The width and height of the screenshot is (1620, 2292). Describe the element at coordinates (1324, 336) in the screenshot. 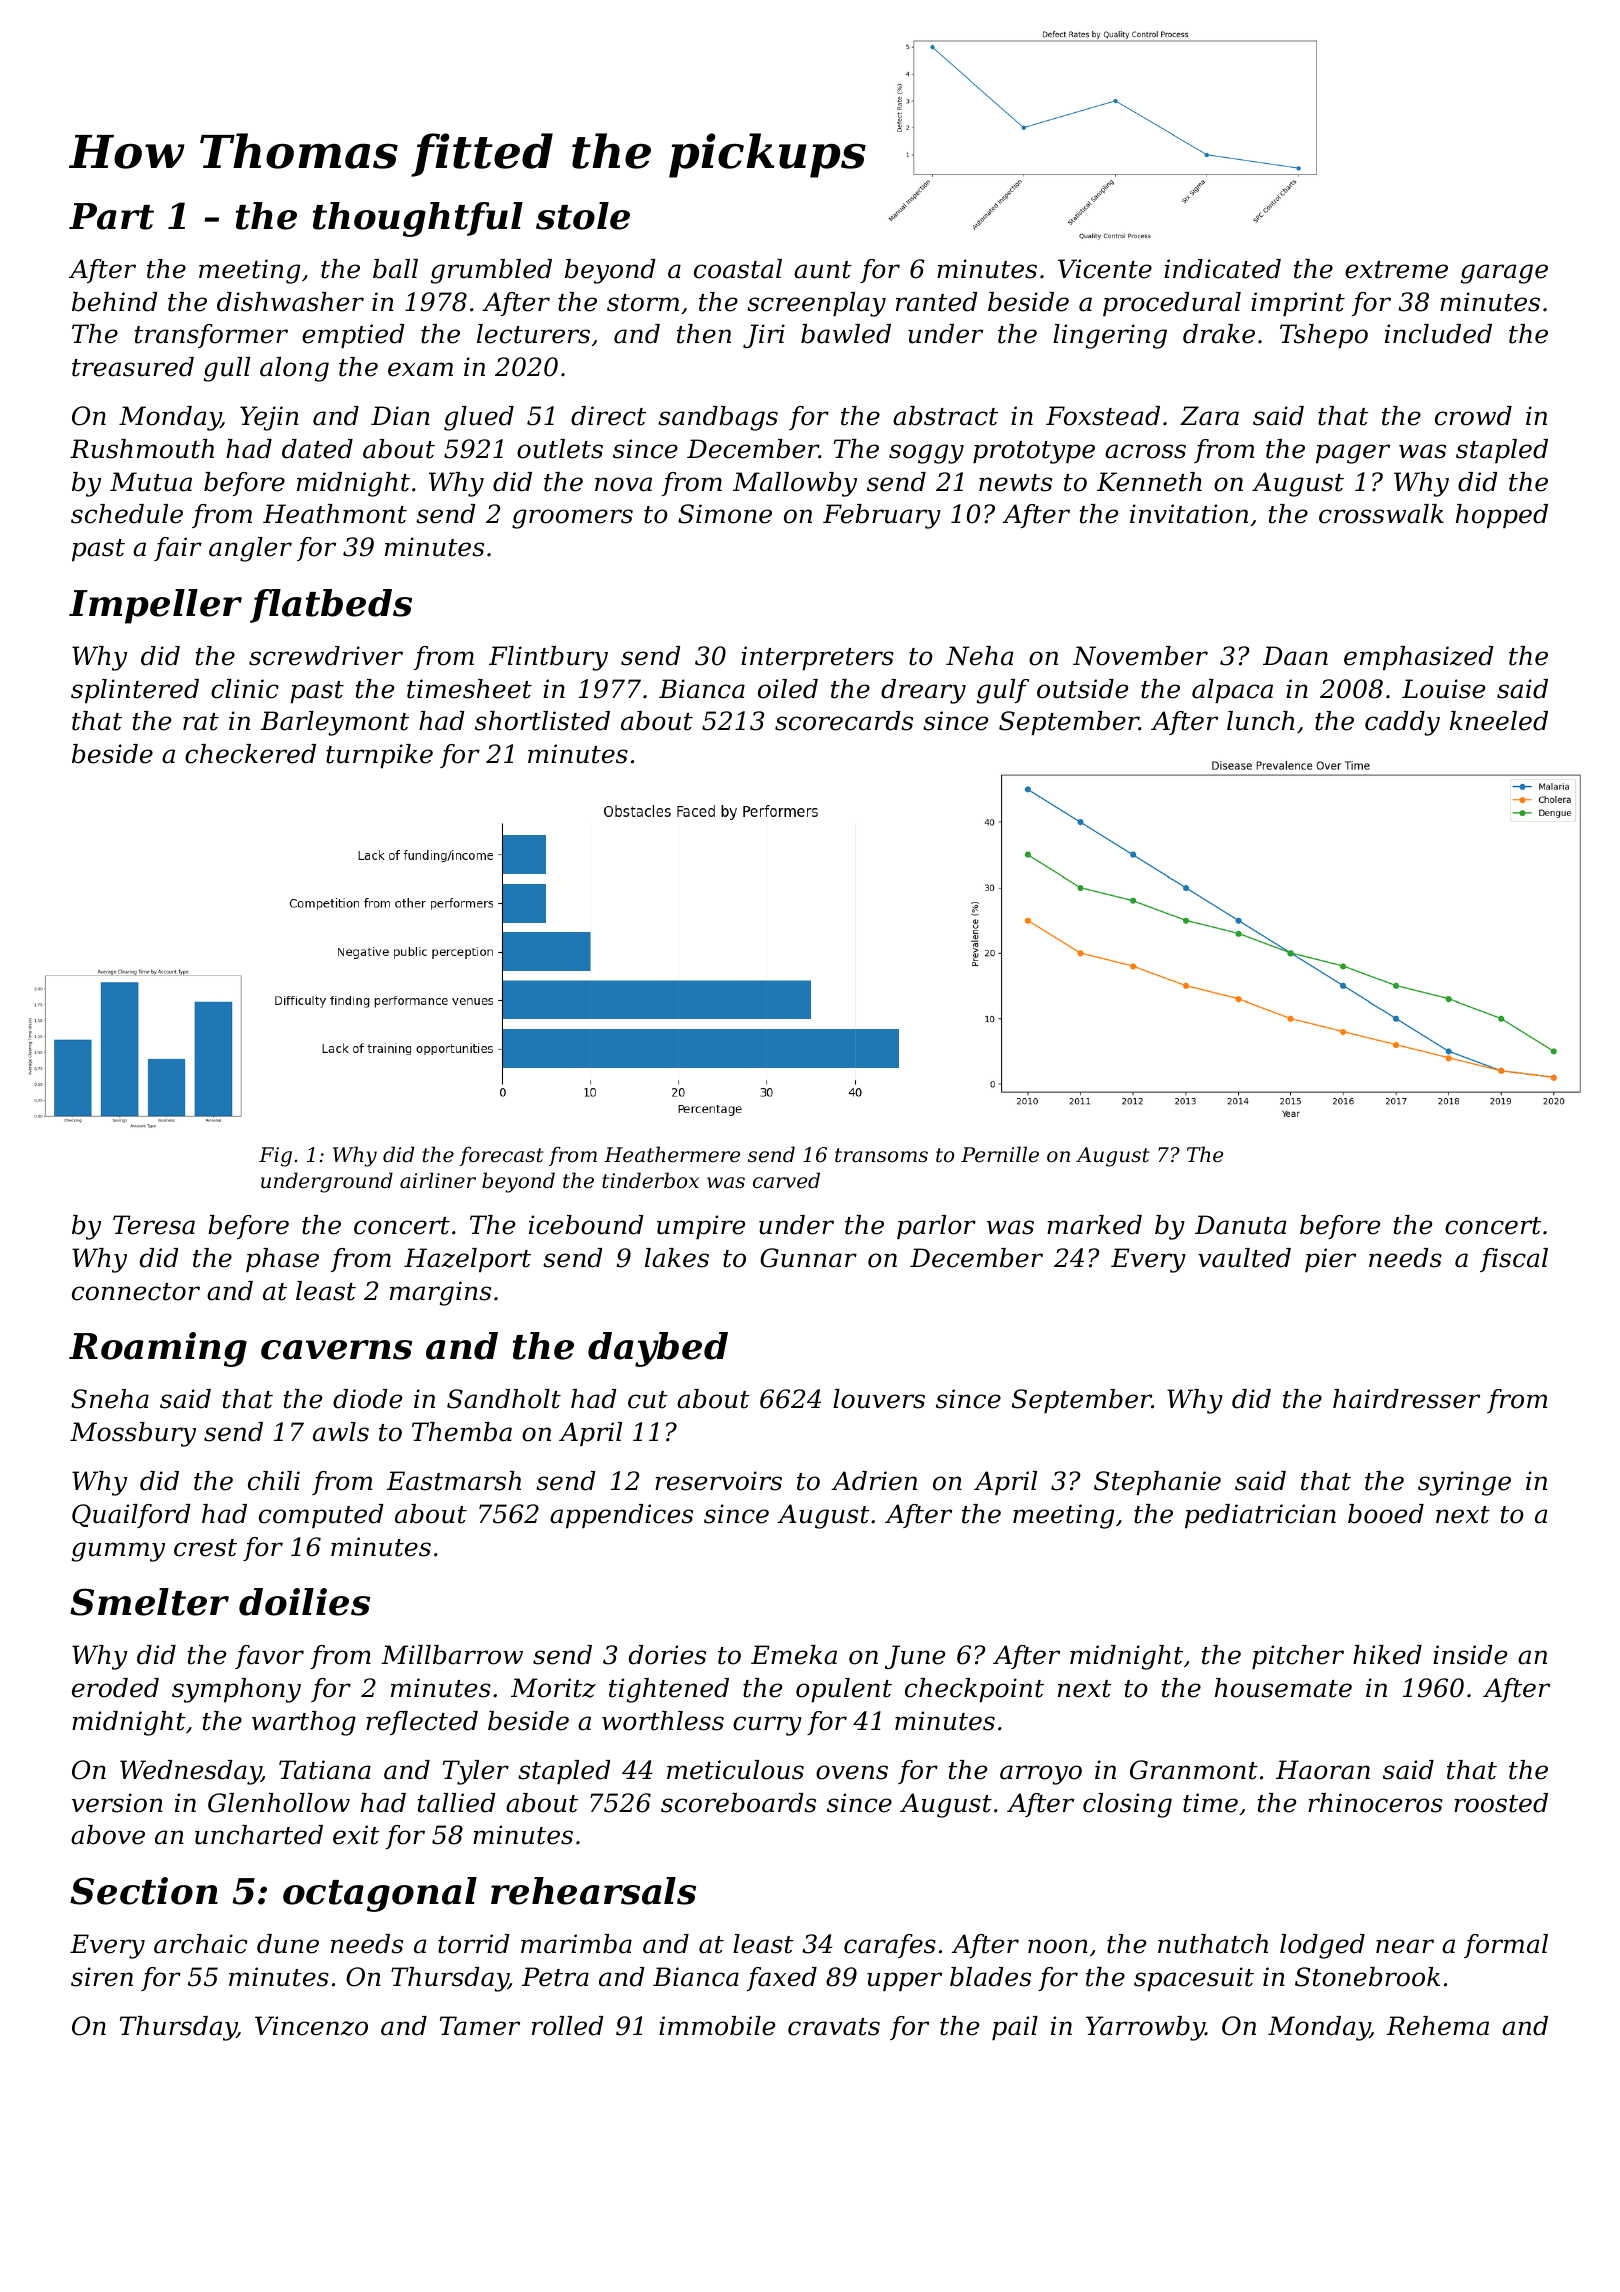

I see `Tshepo` at that location.
